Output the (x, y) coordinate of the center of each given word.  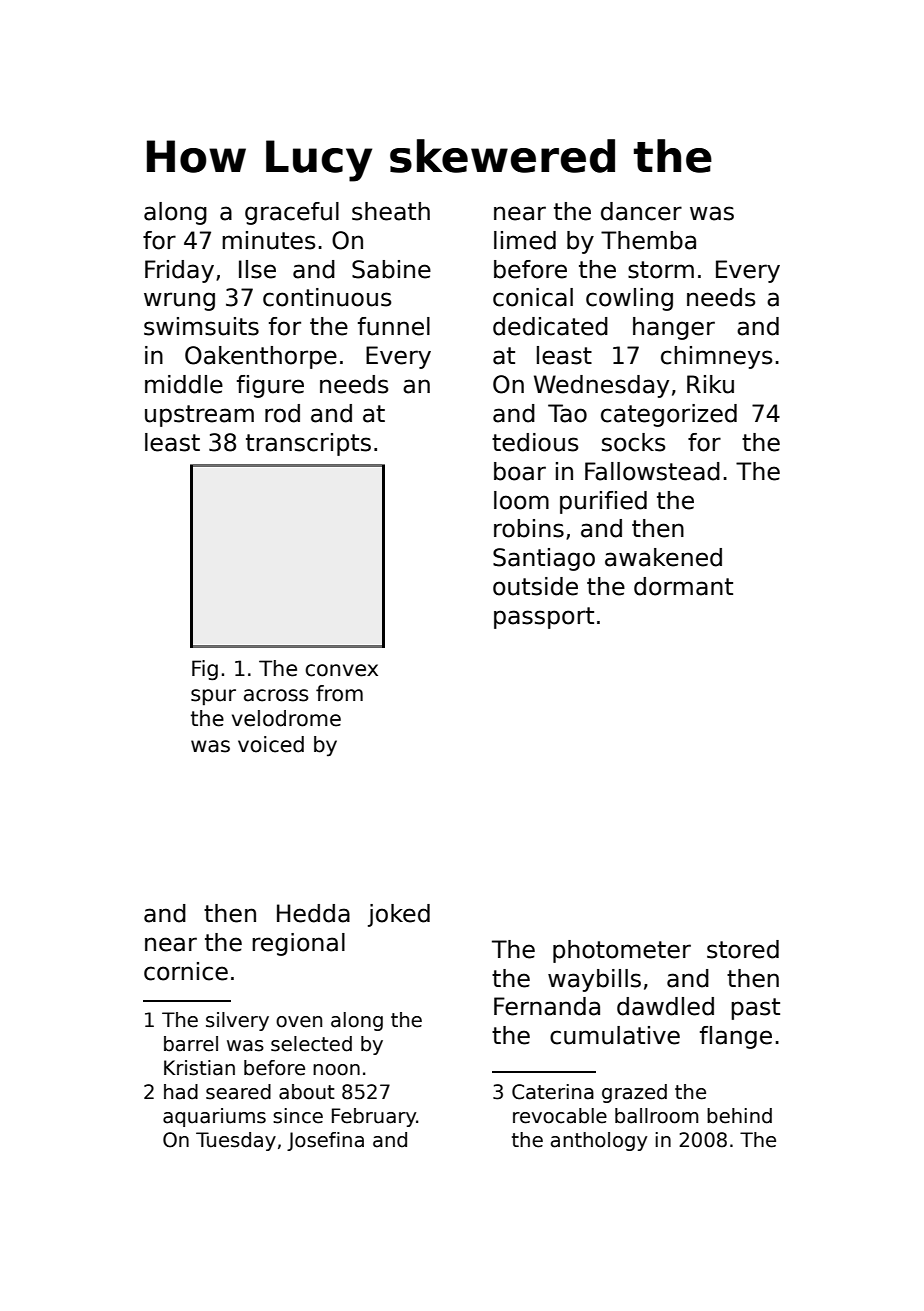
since (298, 1116)
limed (525, 240)
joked (399, 915)
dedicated (550, 326)
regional (298, 944)
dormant (683, 586)
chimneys (717, 357)
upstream (199, 416)
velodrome (286, 718)
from (339, 693)
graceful (292, 213)
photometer (622, 951)
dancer (641, 211)
